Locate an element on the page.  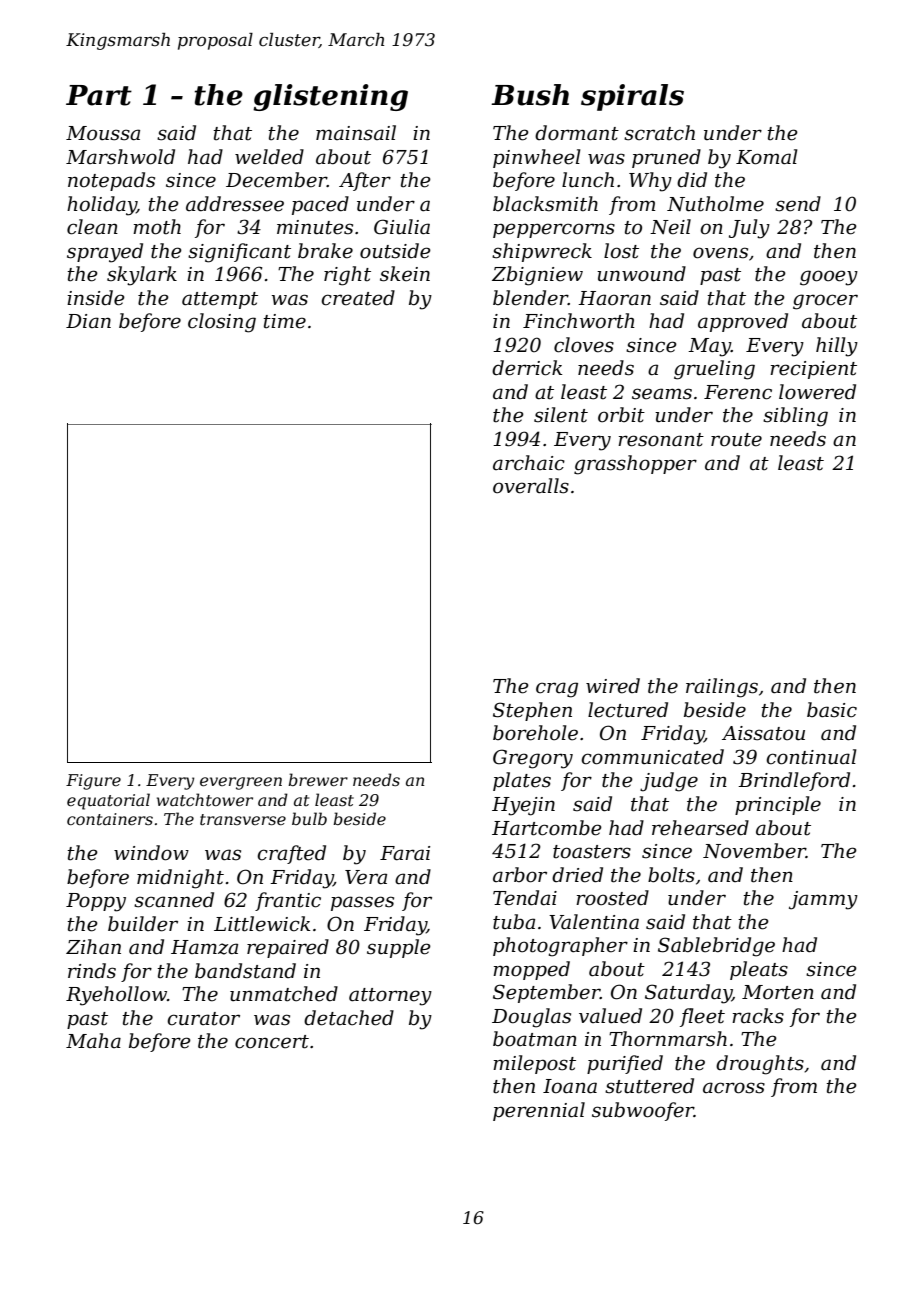
blacksmith is located at coordinates (545, 204).
